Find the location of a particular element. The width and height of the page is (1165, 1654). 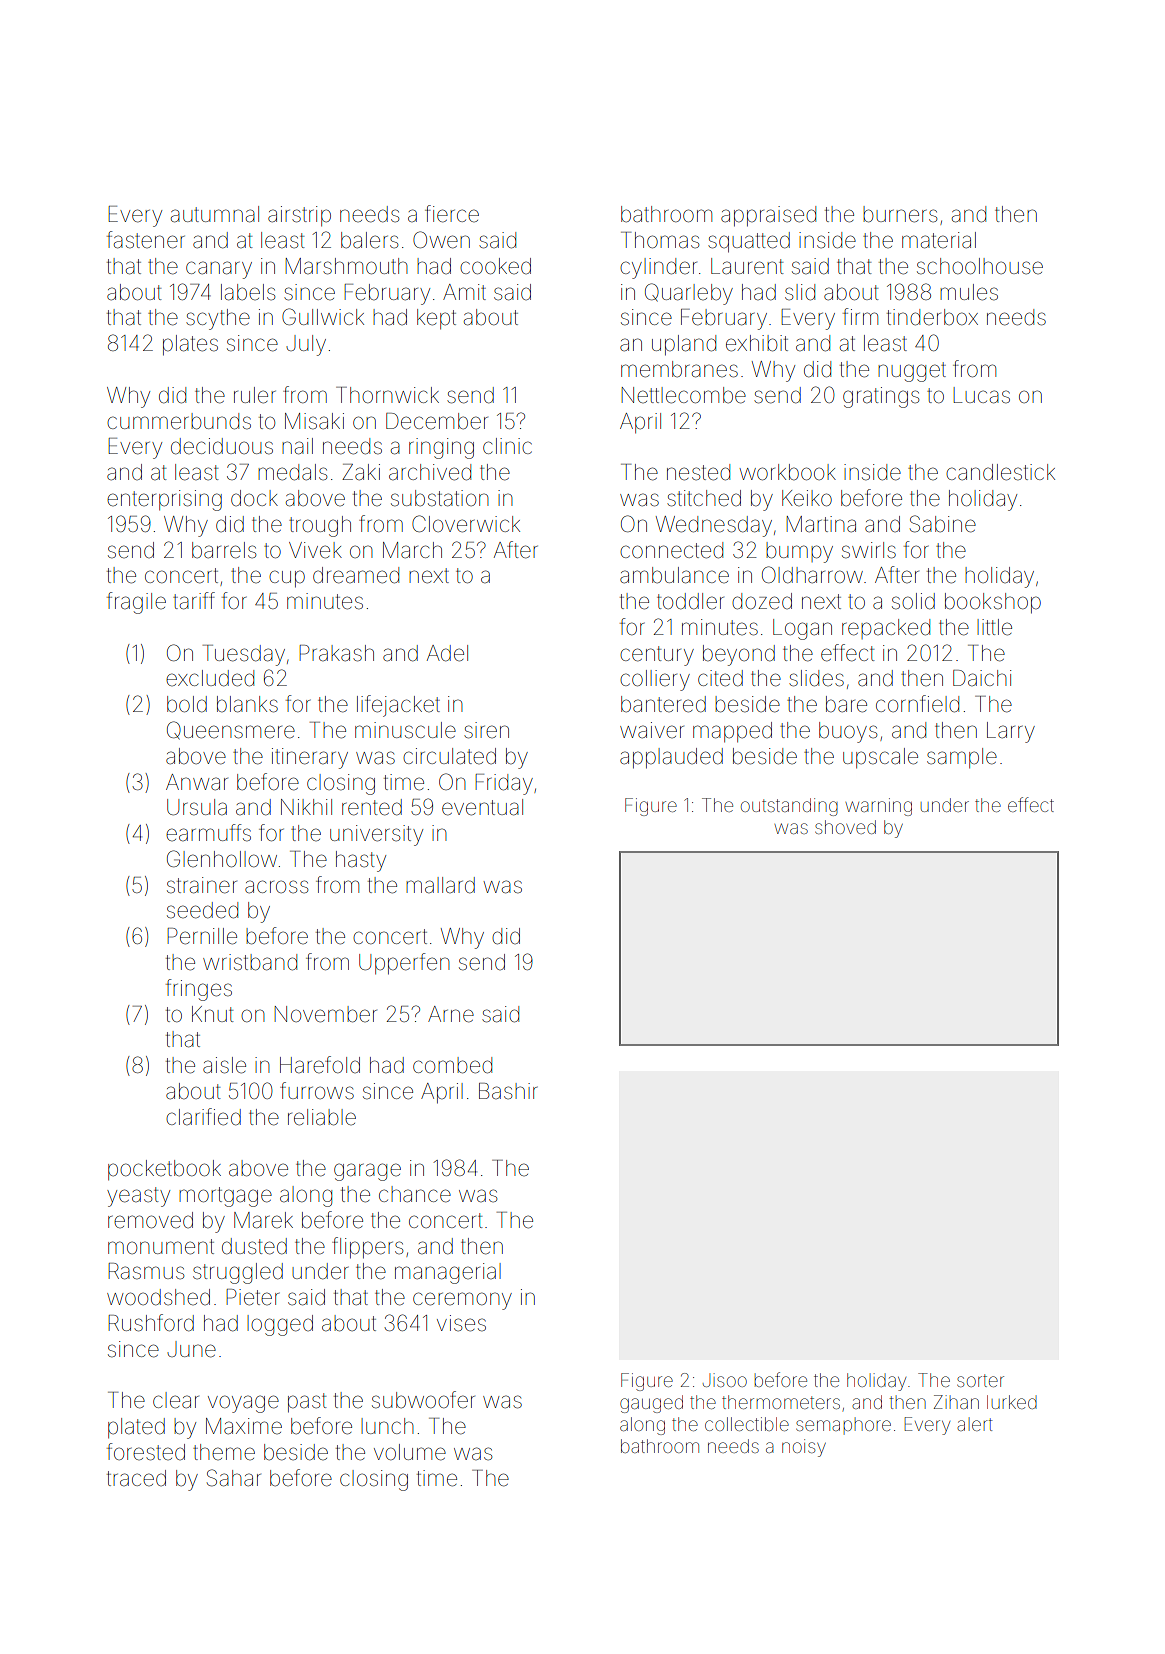

mallard is located at coordinates (440, 885).
